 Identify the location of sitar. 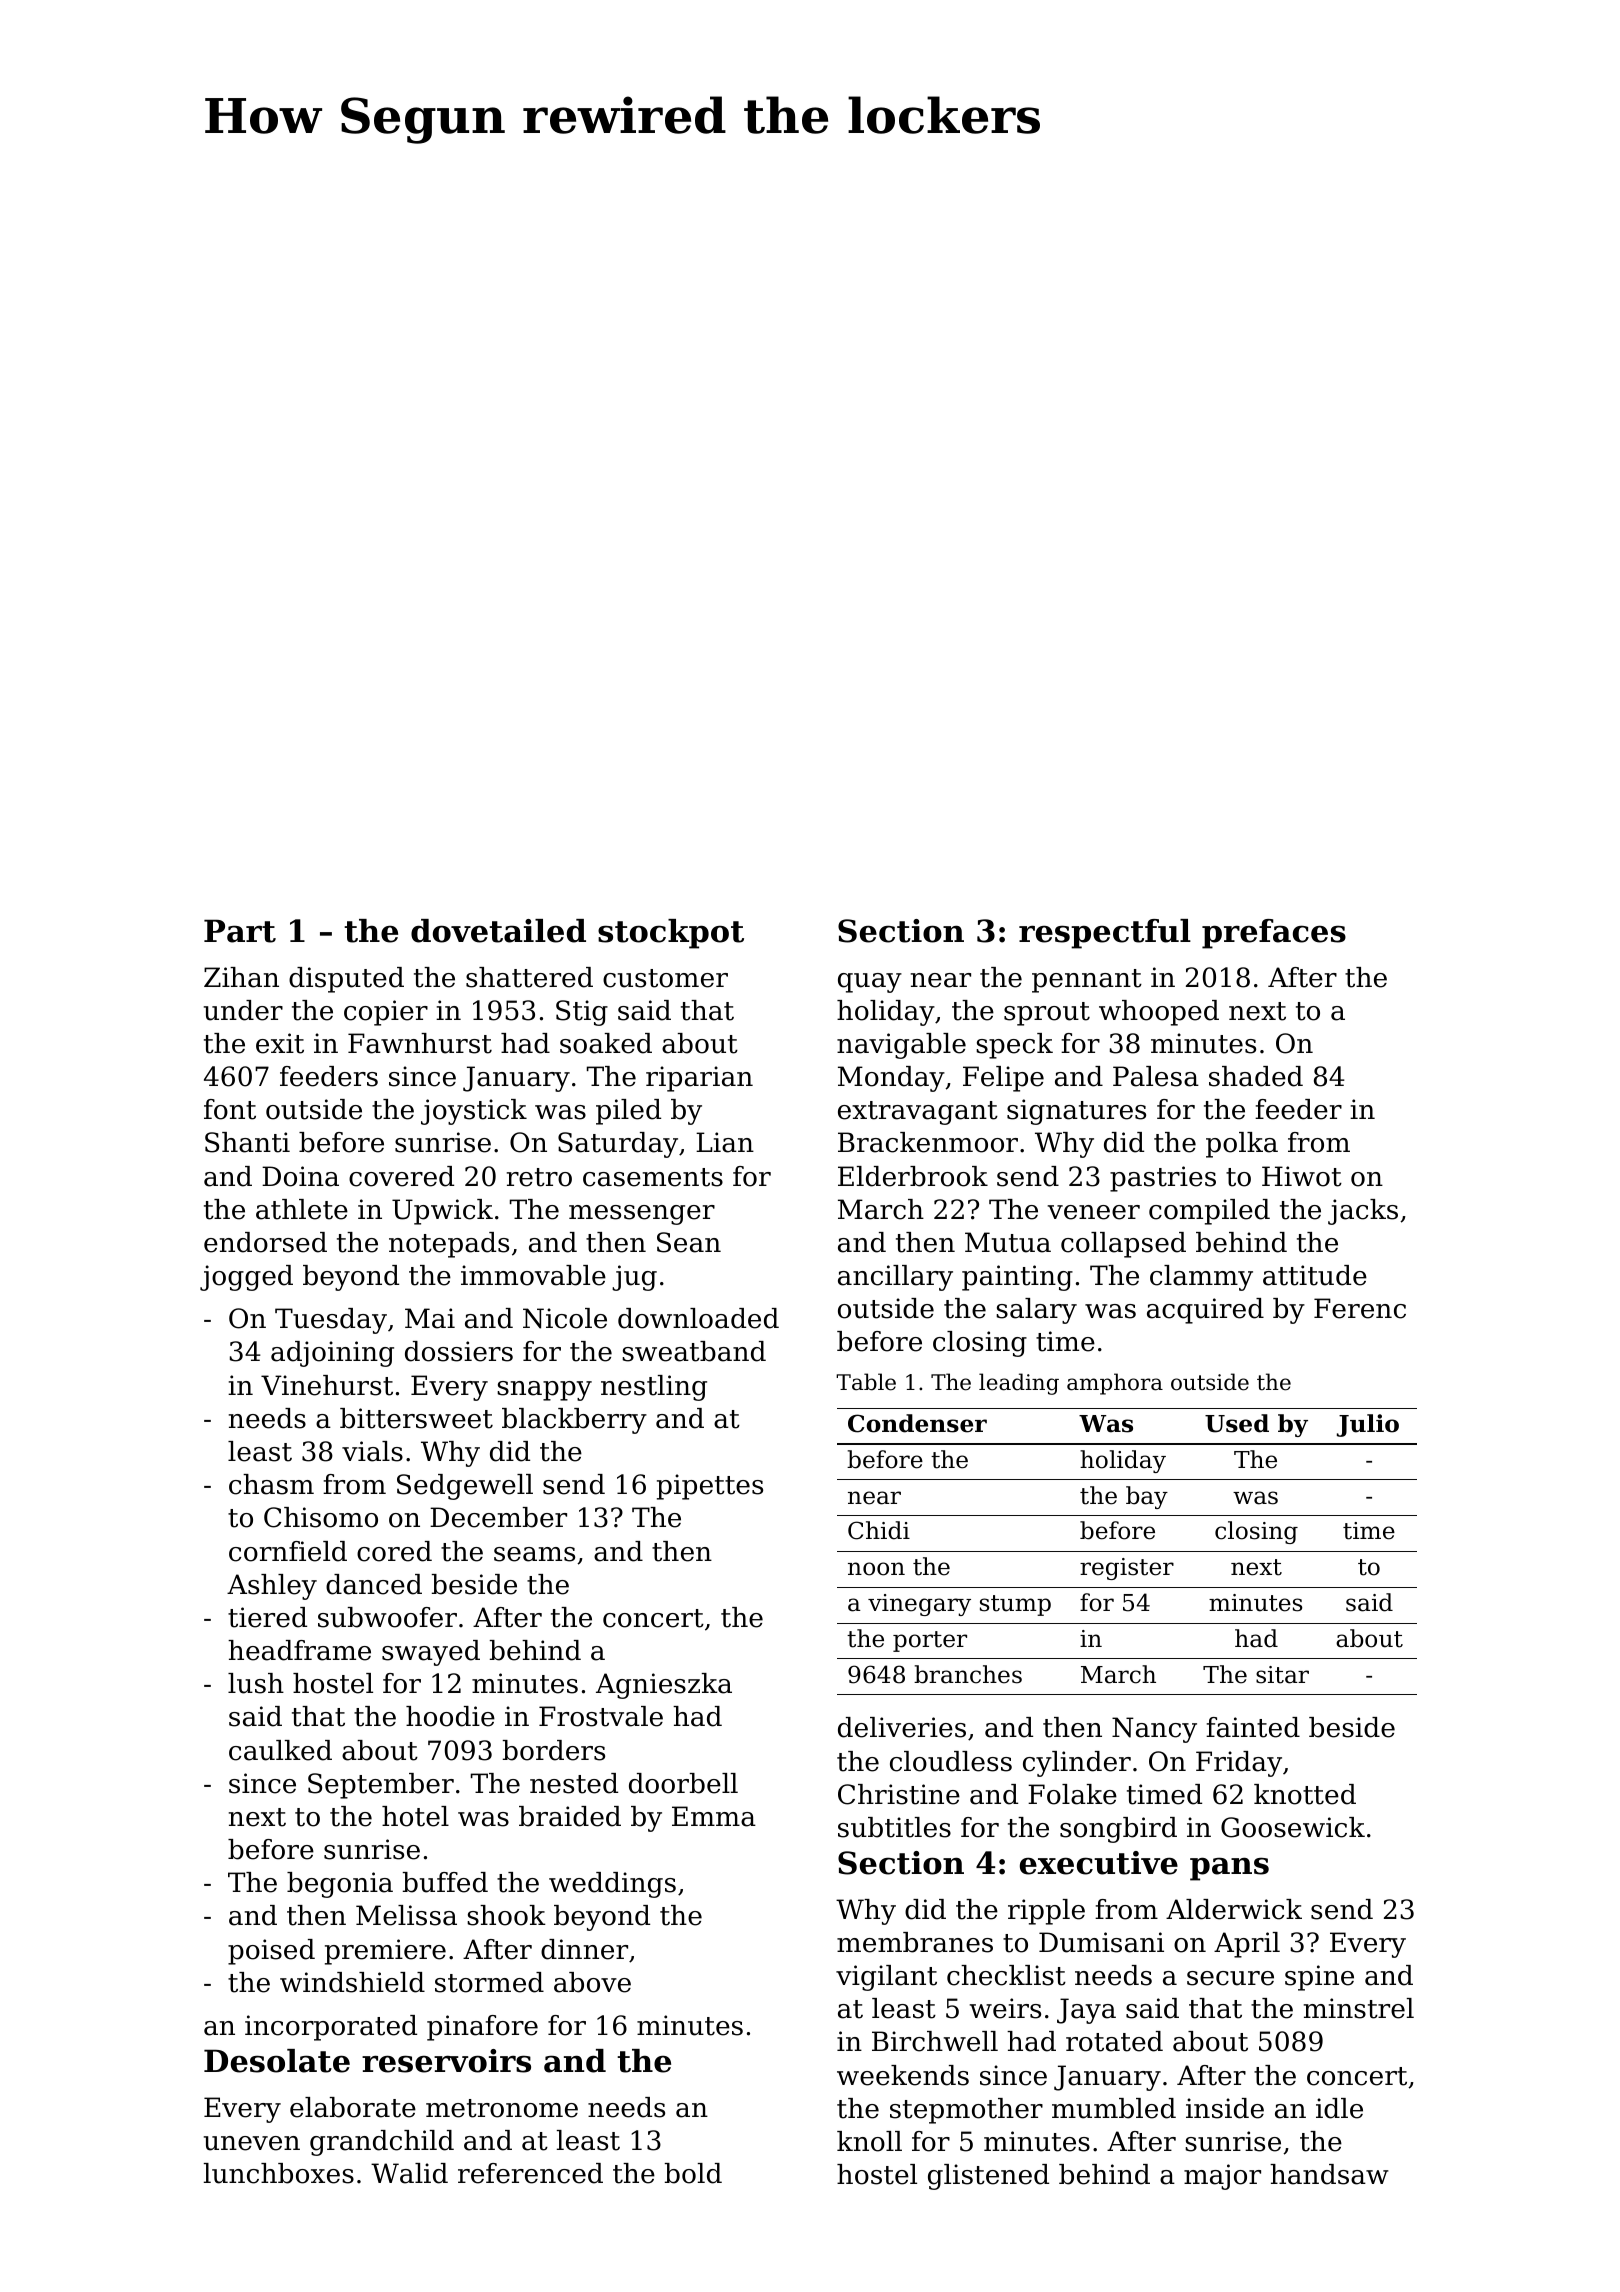
(1282, 1675).
